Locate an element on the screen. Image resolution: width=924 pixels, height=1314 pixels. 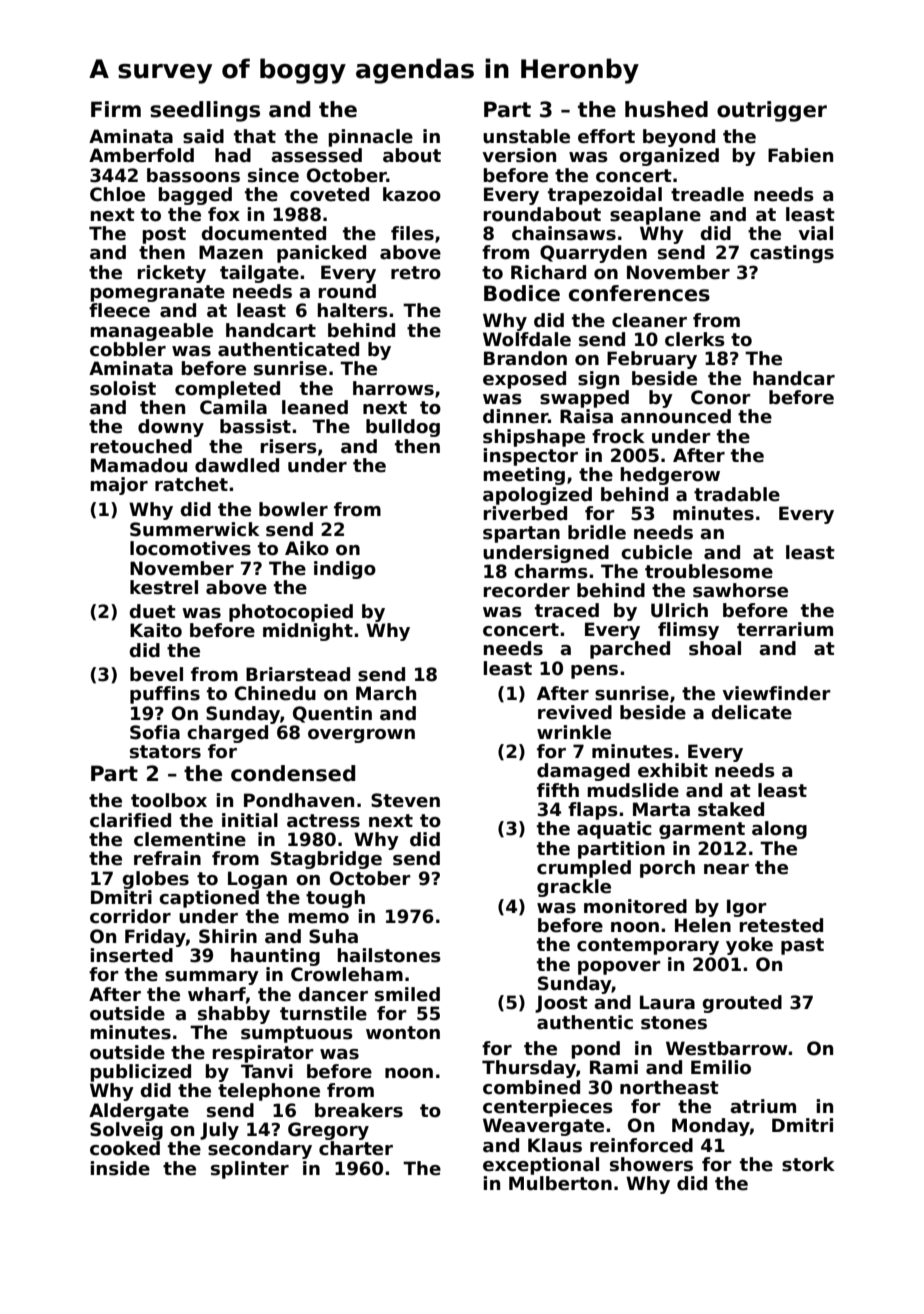
summary is located at coordinates (212, 978).
